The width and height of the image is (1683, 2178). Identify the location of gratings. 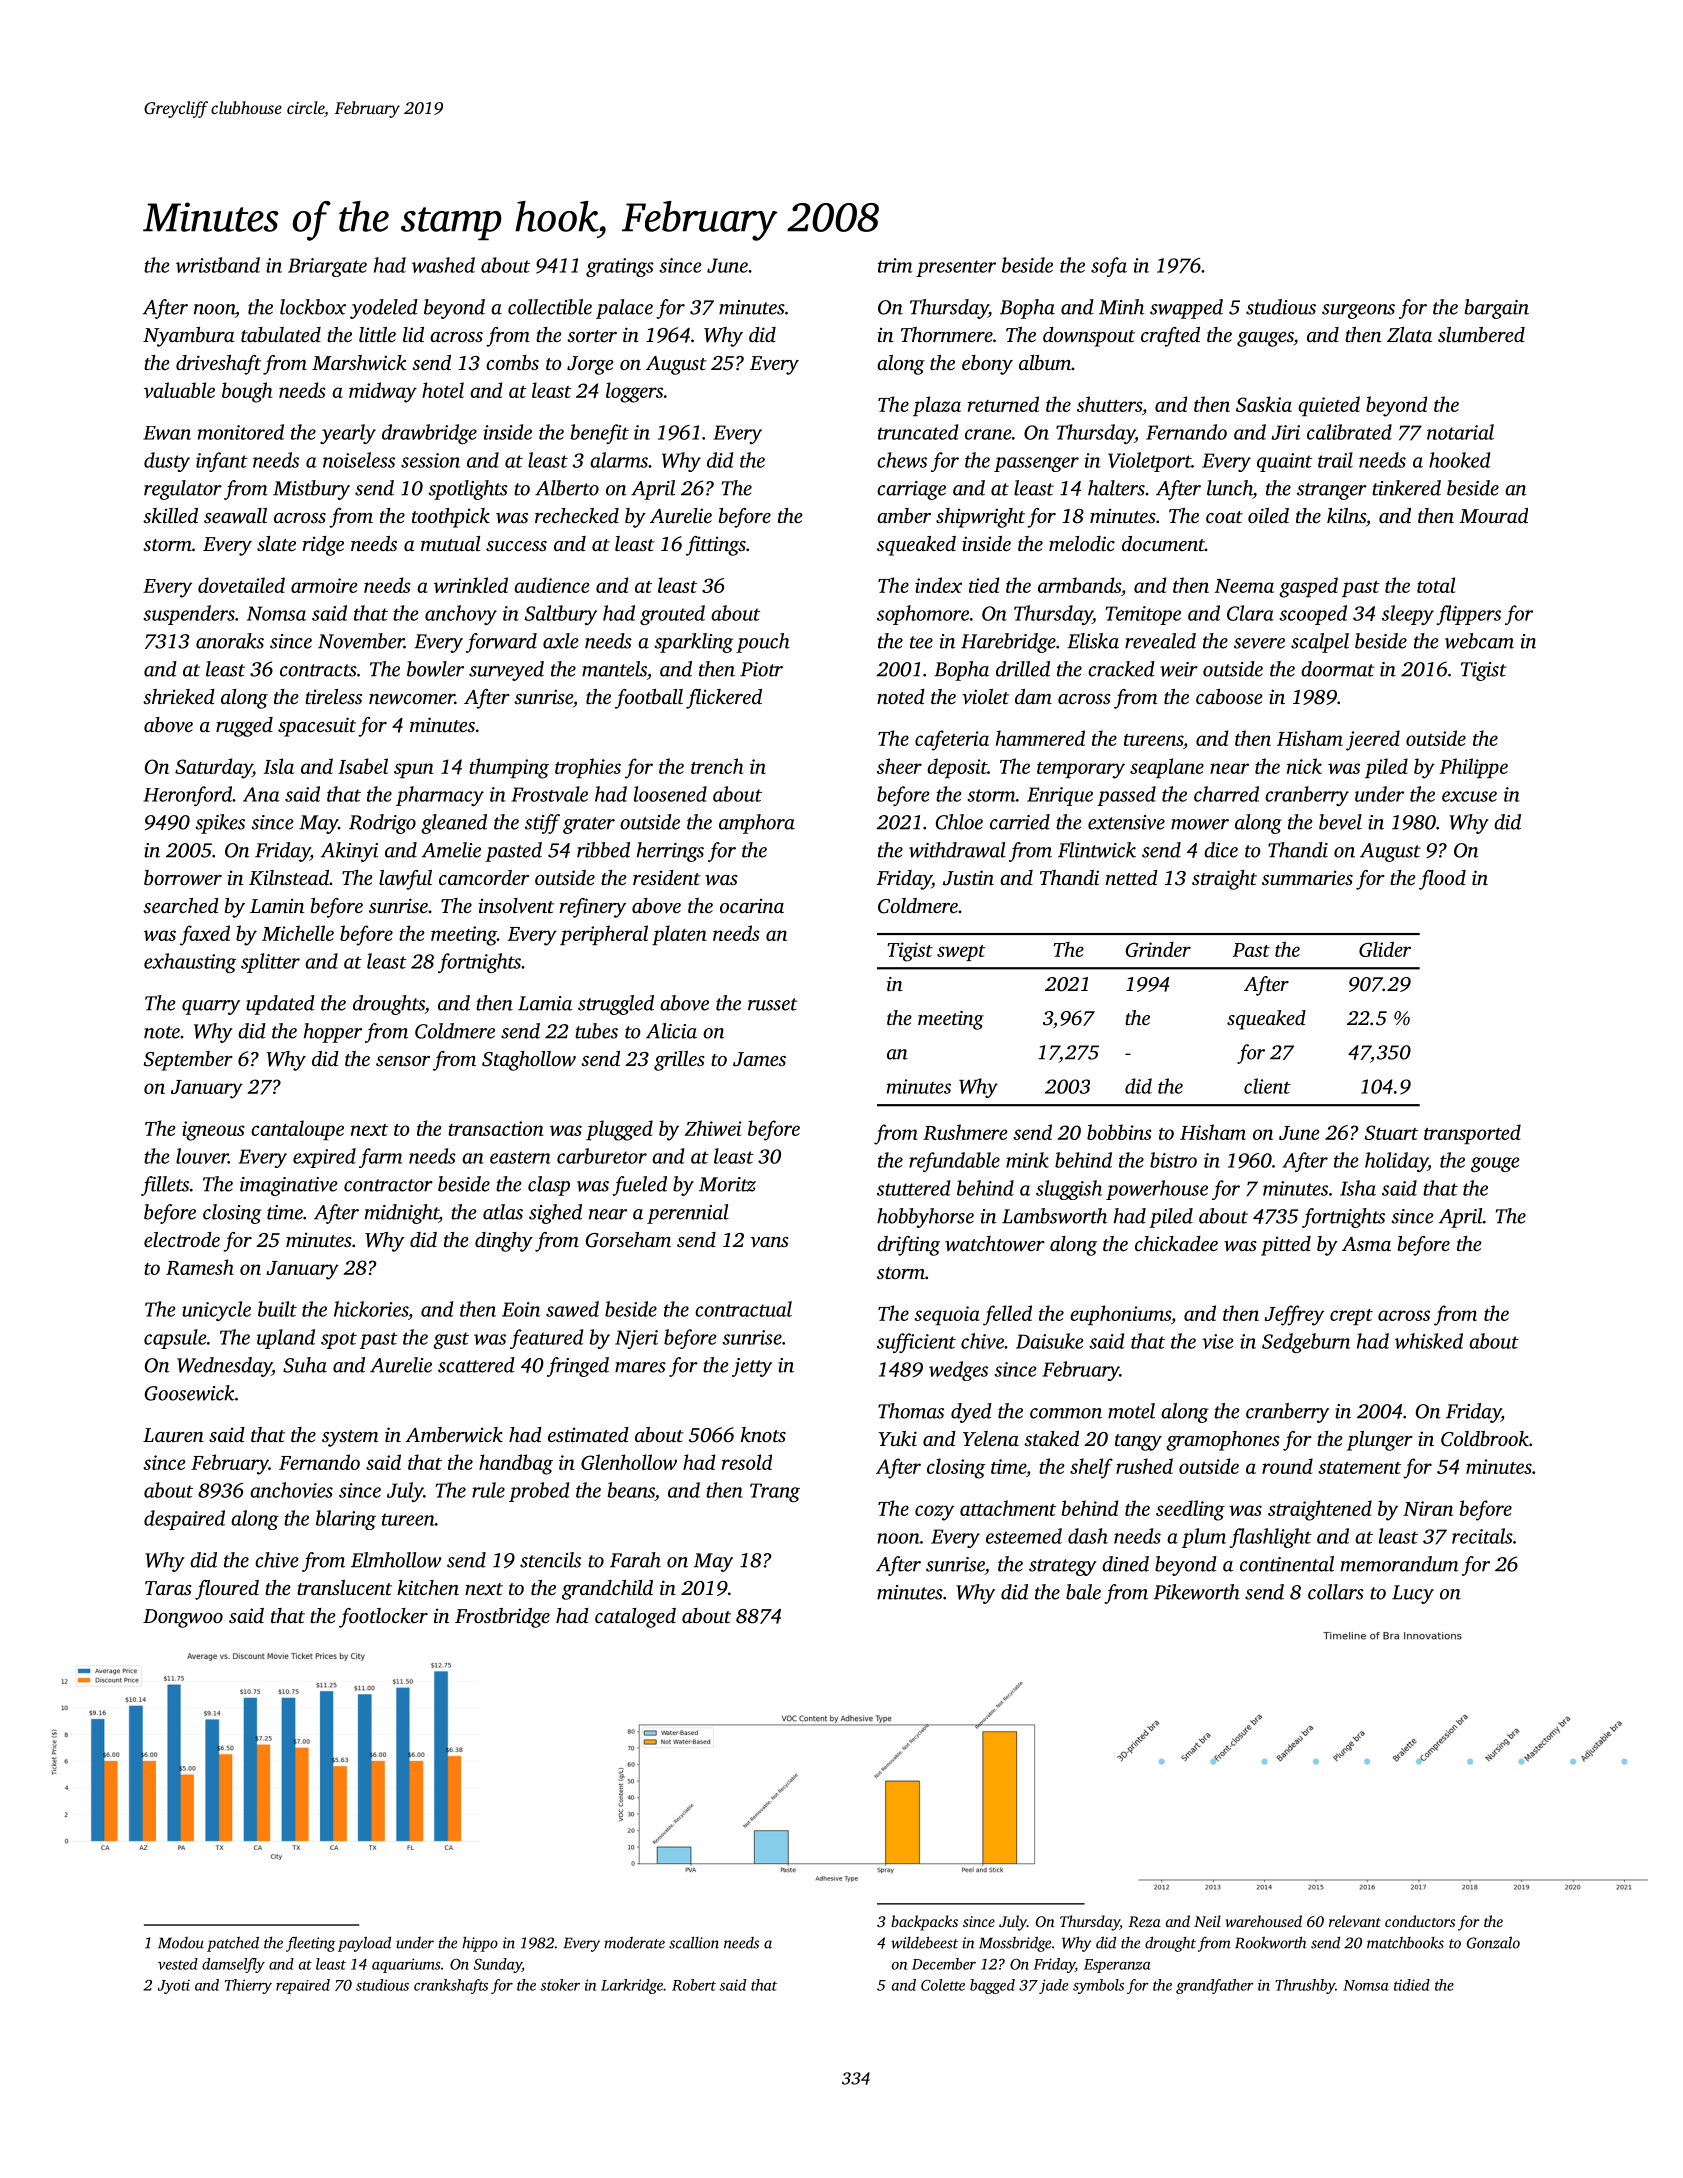
(620, 267).
